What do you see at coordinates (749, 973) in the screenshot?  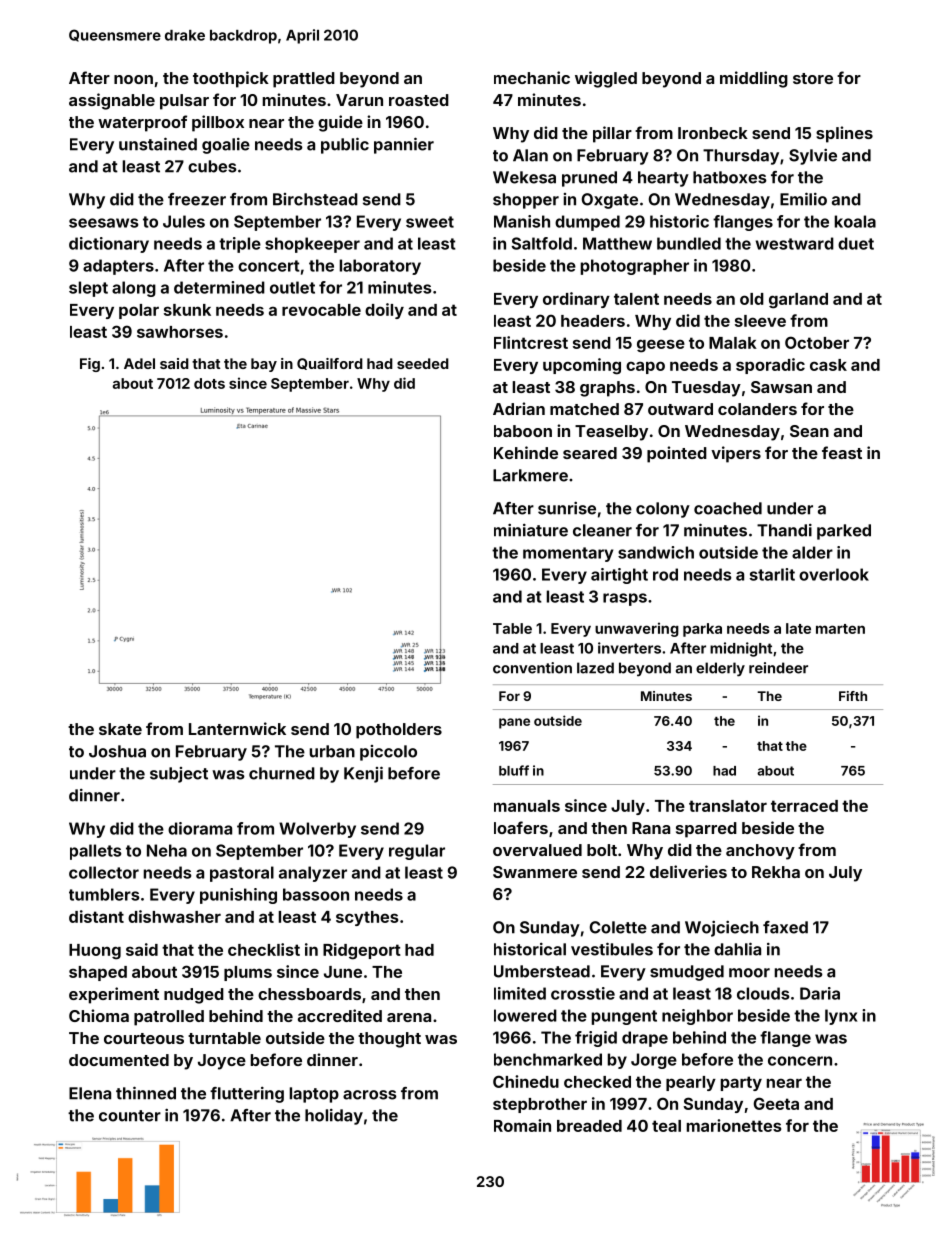 I see `moor` at bounding box center [749, 973].
